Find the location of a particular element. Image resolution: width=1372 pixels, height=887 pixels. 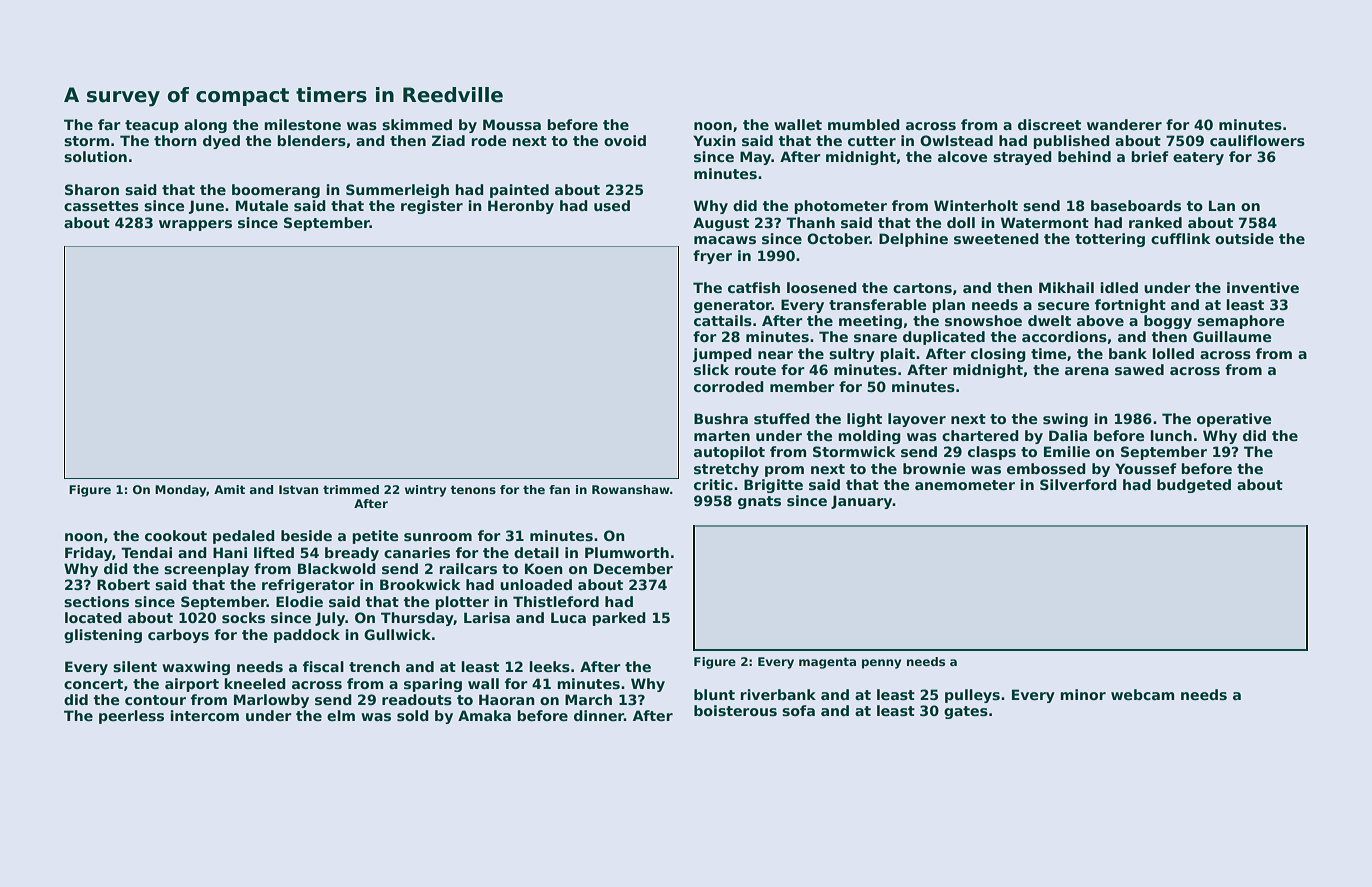

wanderer is located at coordinates (1124, 124).
